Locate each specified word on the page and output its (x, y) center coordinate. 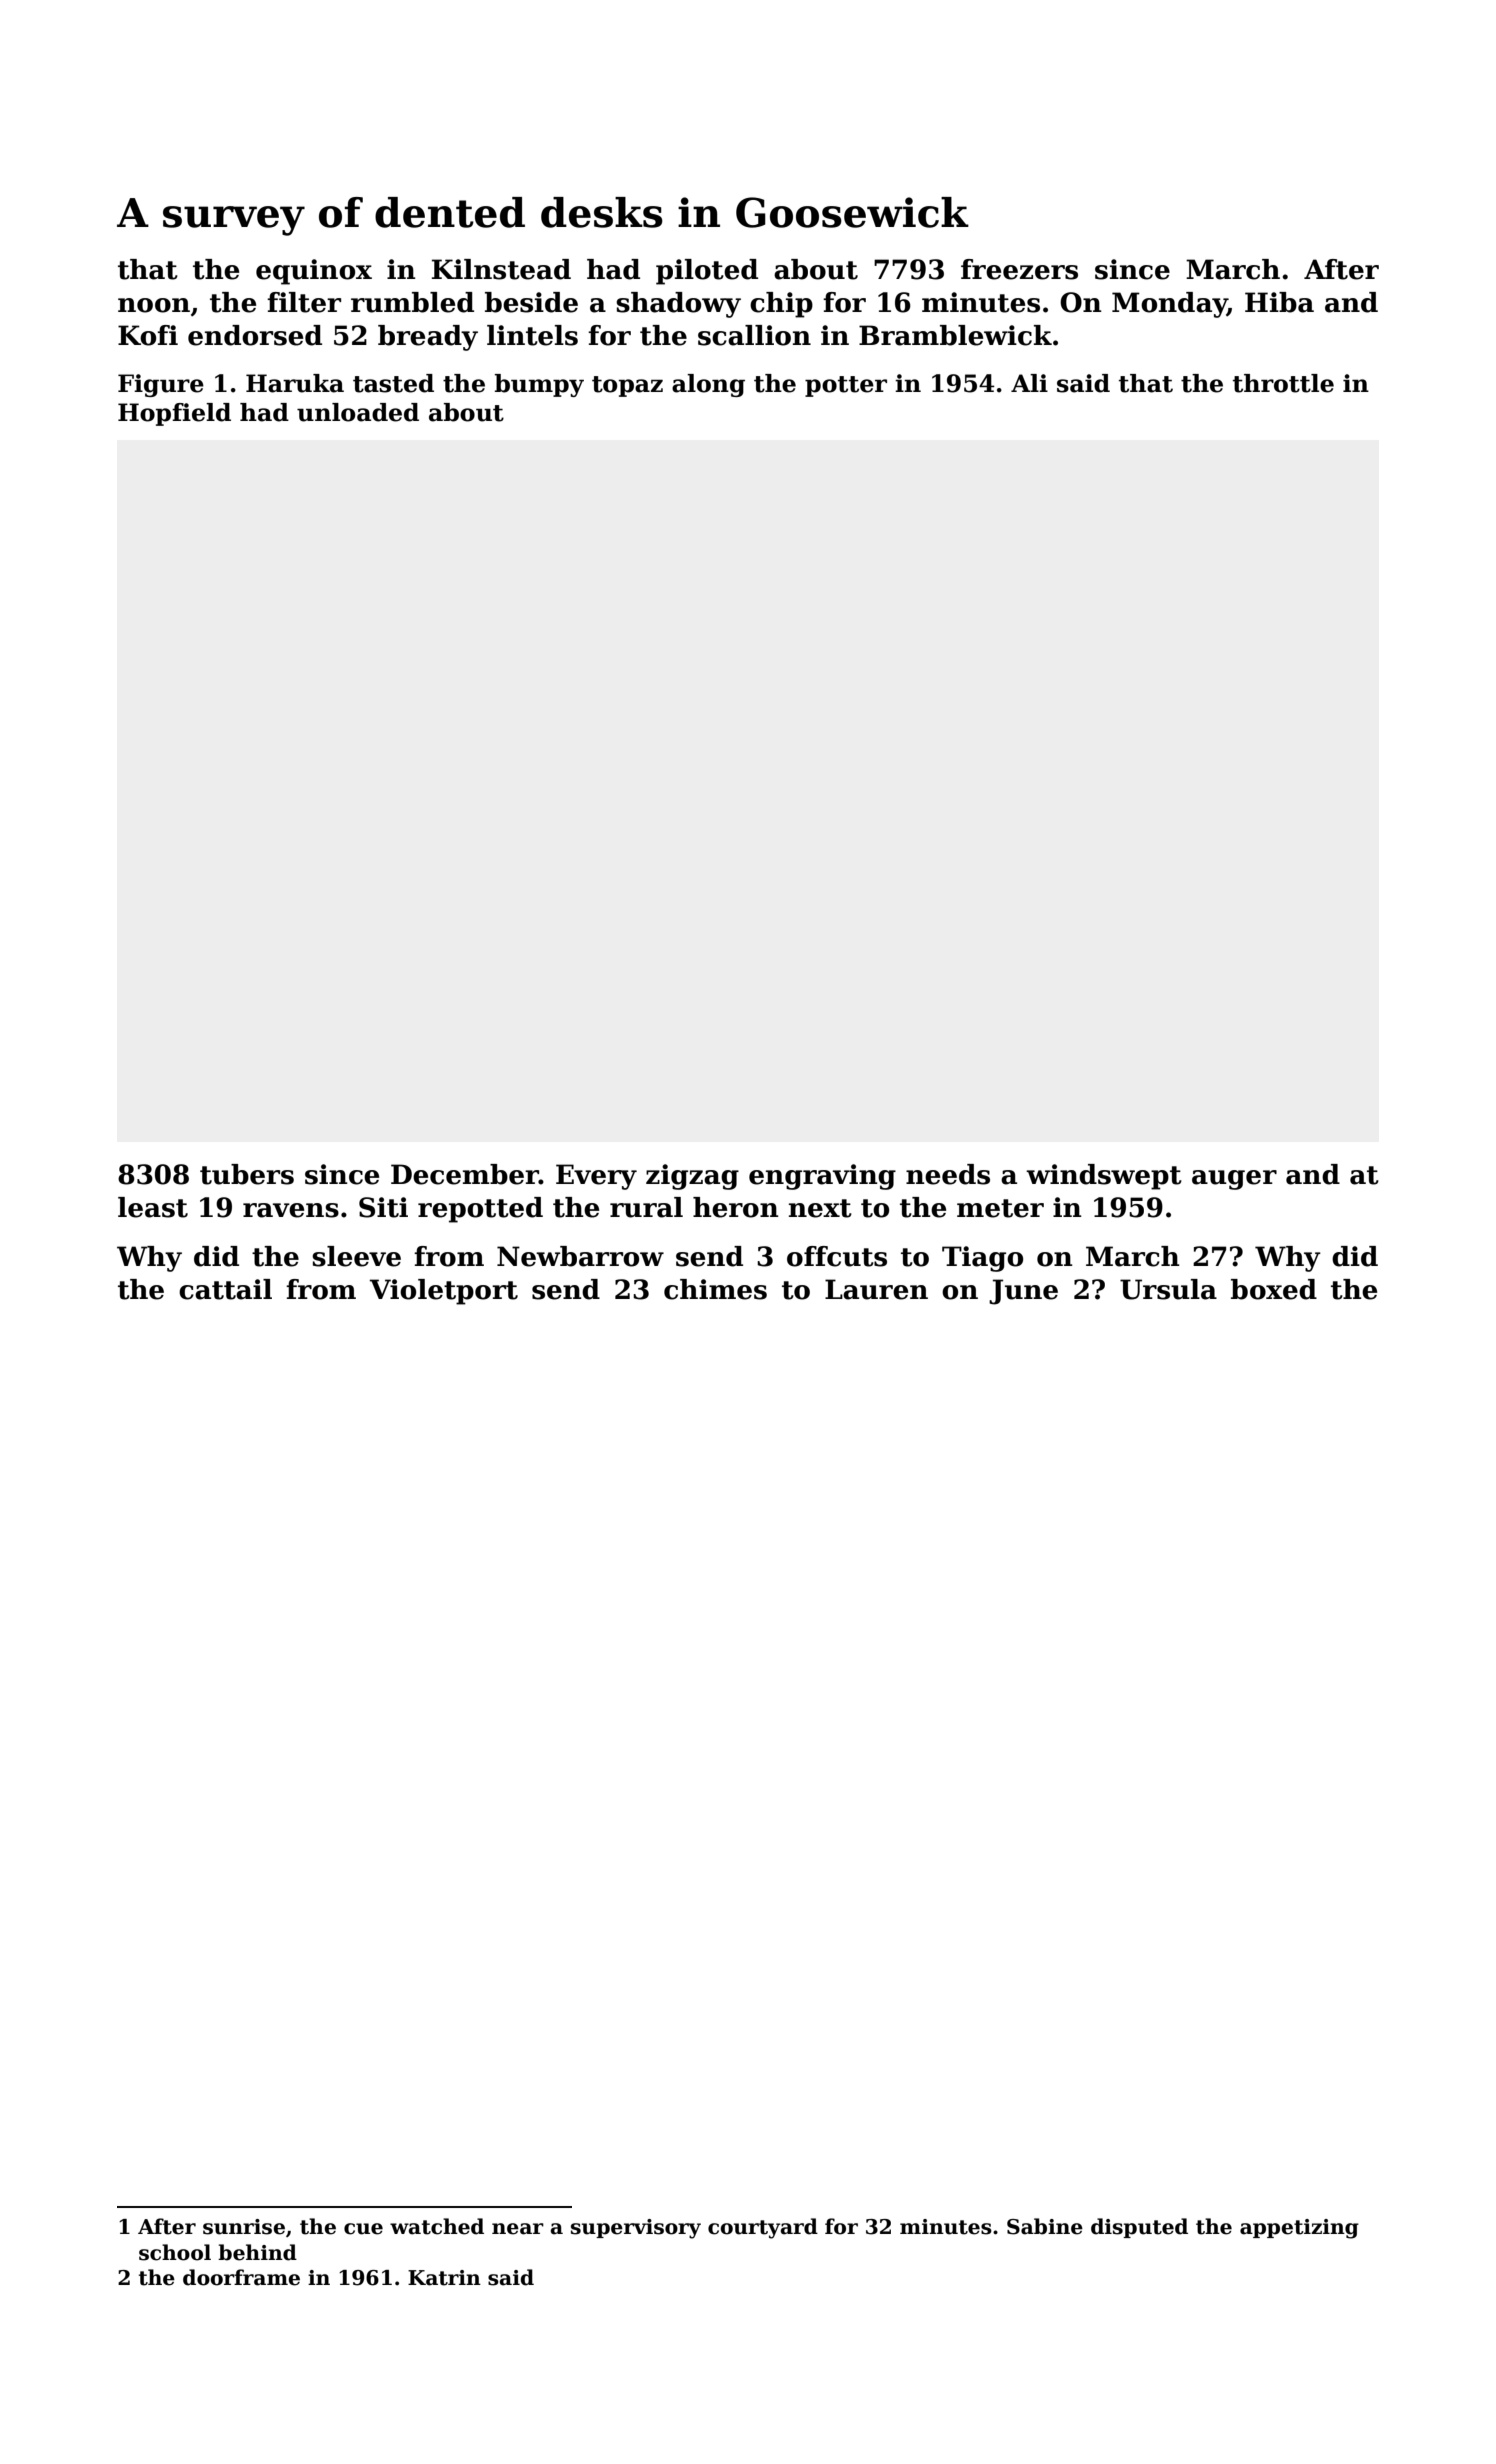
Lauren (876, 1289)
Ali (1029, 383)
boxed (1274, 1289)
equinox (314, 272)
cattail (225, 1289)
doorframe (241, 2277)
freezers (1019, 269)
